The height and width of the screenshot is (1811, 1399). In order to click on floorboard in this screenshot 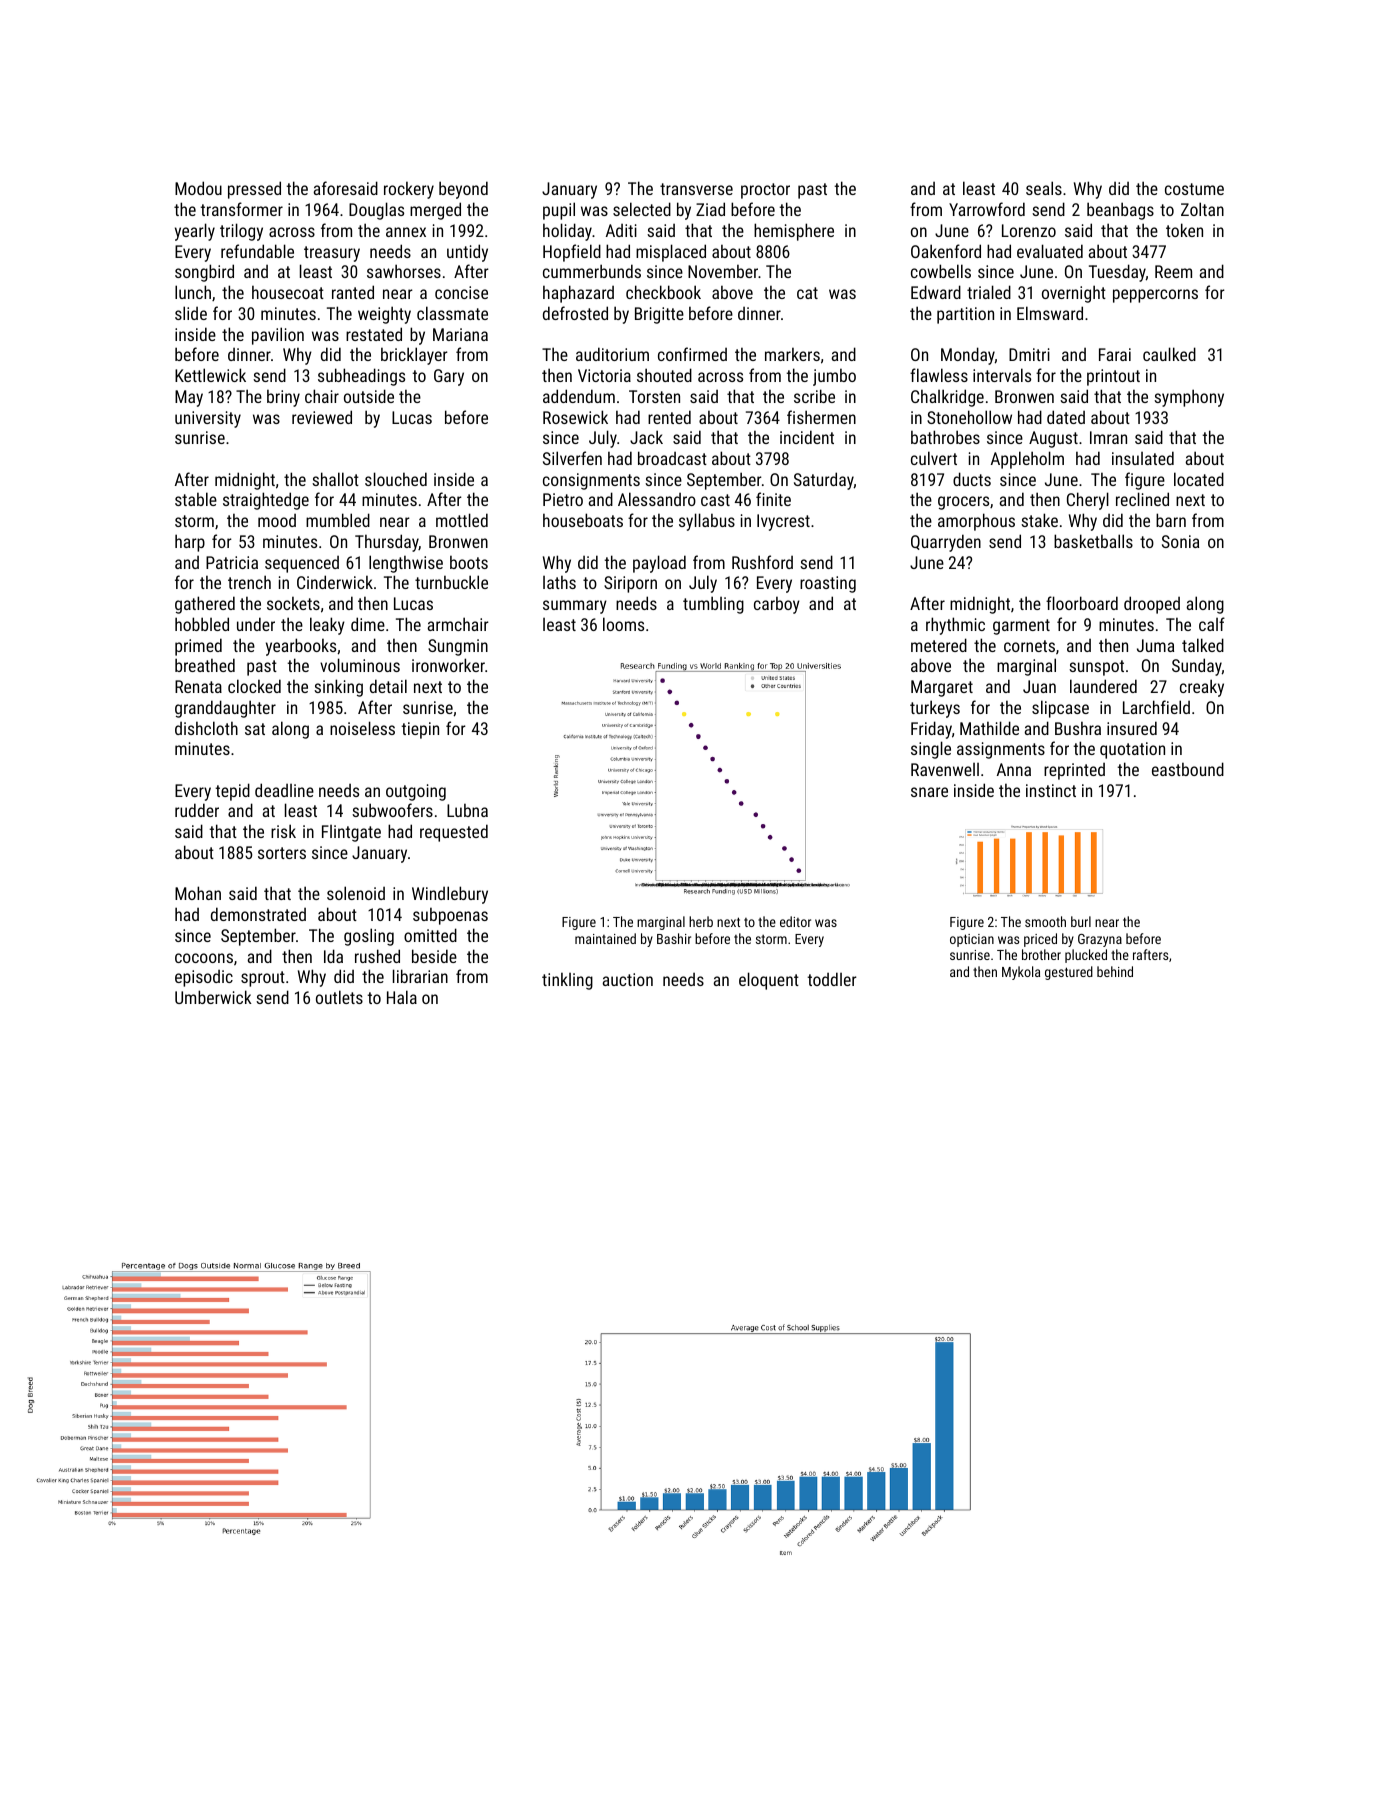, I will do `click(1082, 603)`.
